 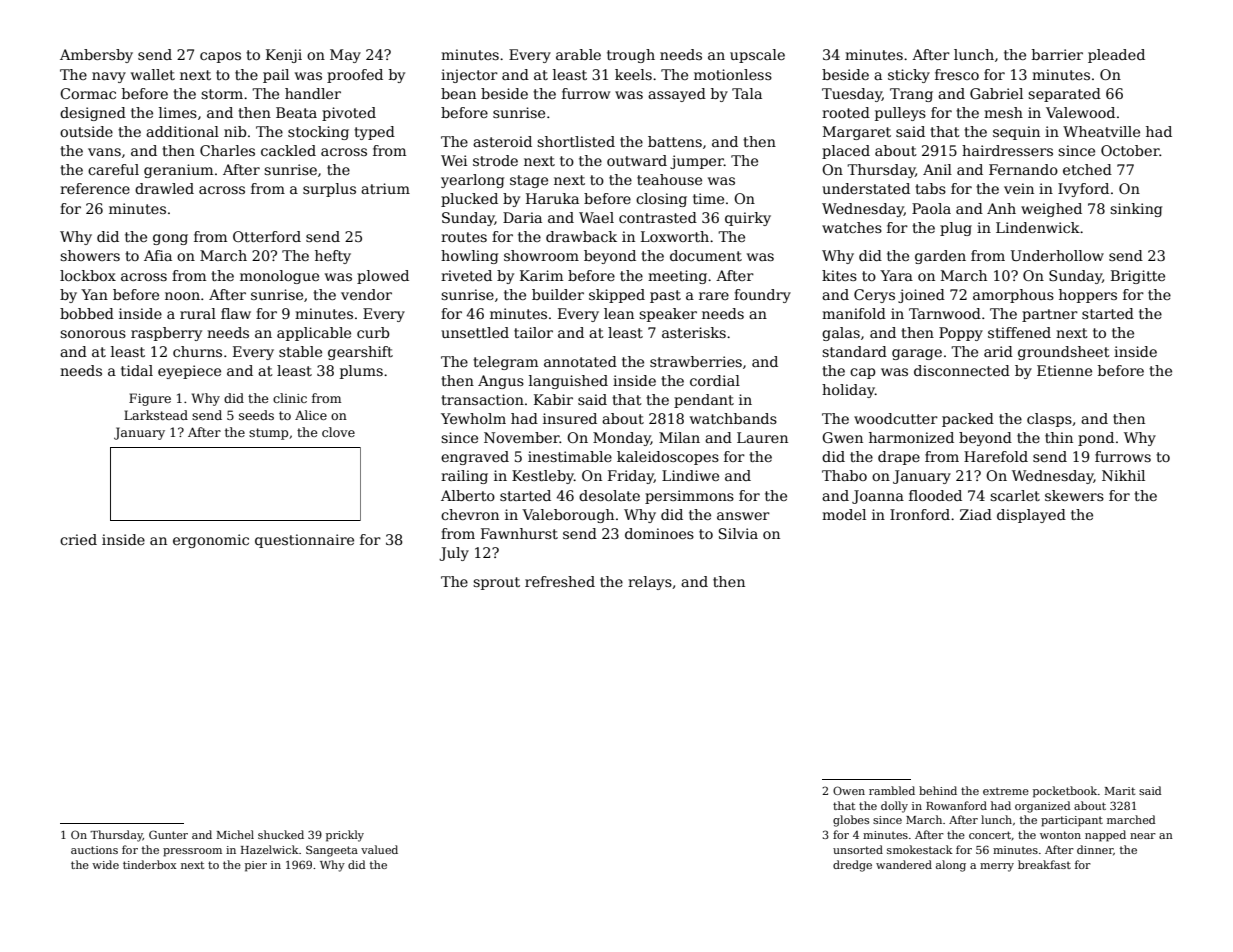 What do you see at coordinates (852, 866) in the screenshot?
I see `dredge` at bounding box center [852, 866].
